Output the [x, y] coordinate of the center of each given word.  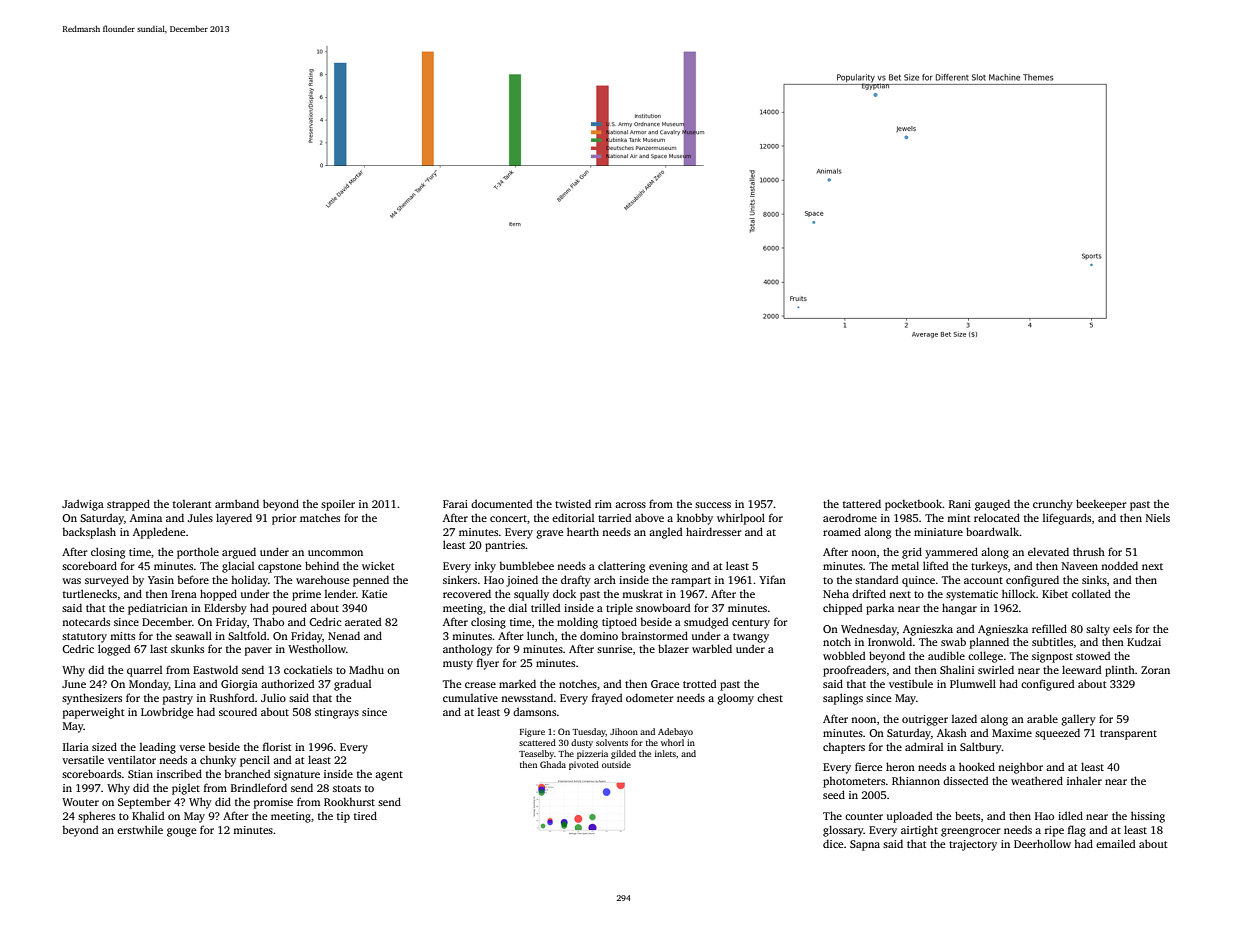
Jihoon [624, 731]
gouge [181, 832]
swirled [996, 669]
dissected [966, 780]
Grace [665, 684]
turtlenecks [90, 593]
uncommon [335, 553]
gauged [992, 505]
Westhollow [317, 648]
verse [192, 748]
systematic [972, 595]
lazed [964, 718]
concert [508, 518]
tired [365, 815]
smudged [706, 623]
